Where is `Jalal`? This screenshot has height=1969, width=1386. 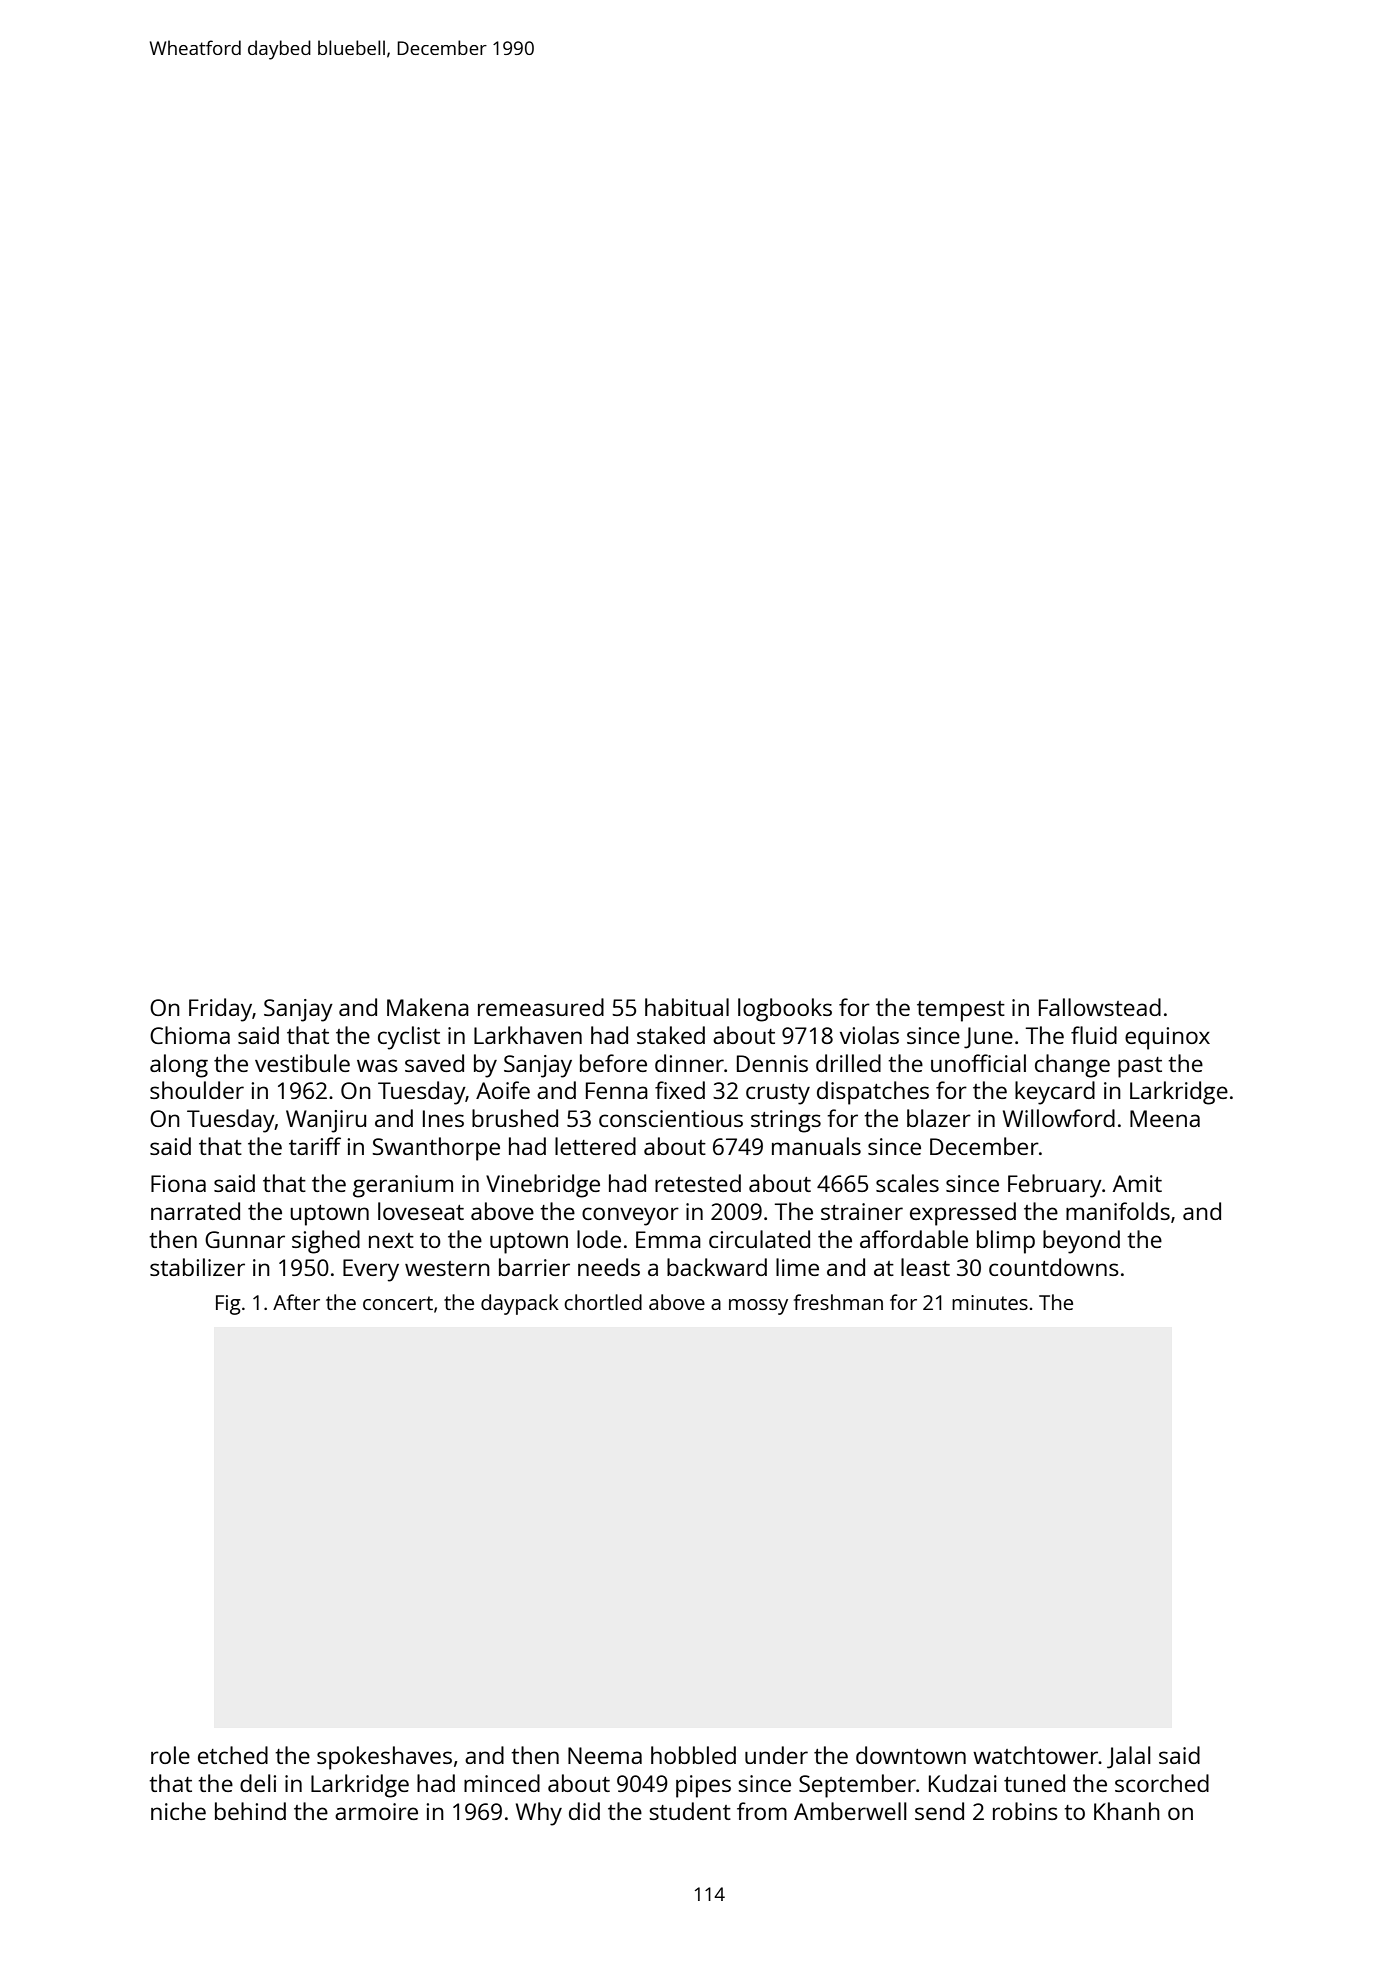 Jalal is located at coordinates (1129, 1757).
